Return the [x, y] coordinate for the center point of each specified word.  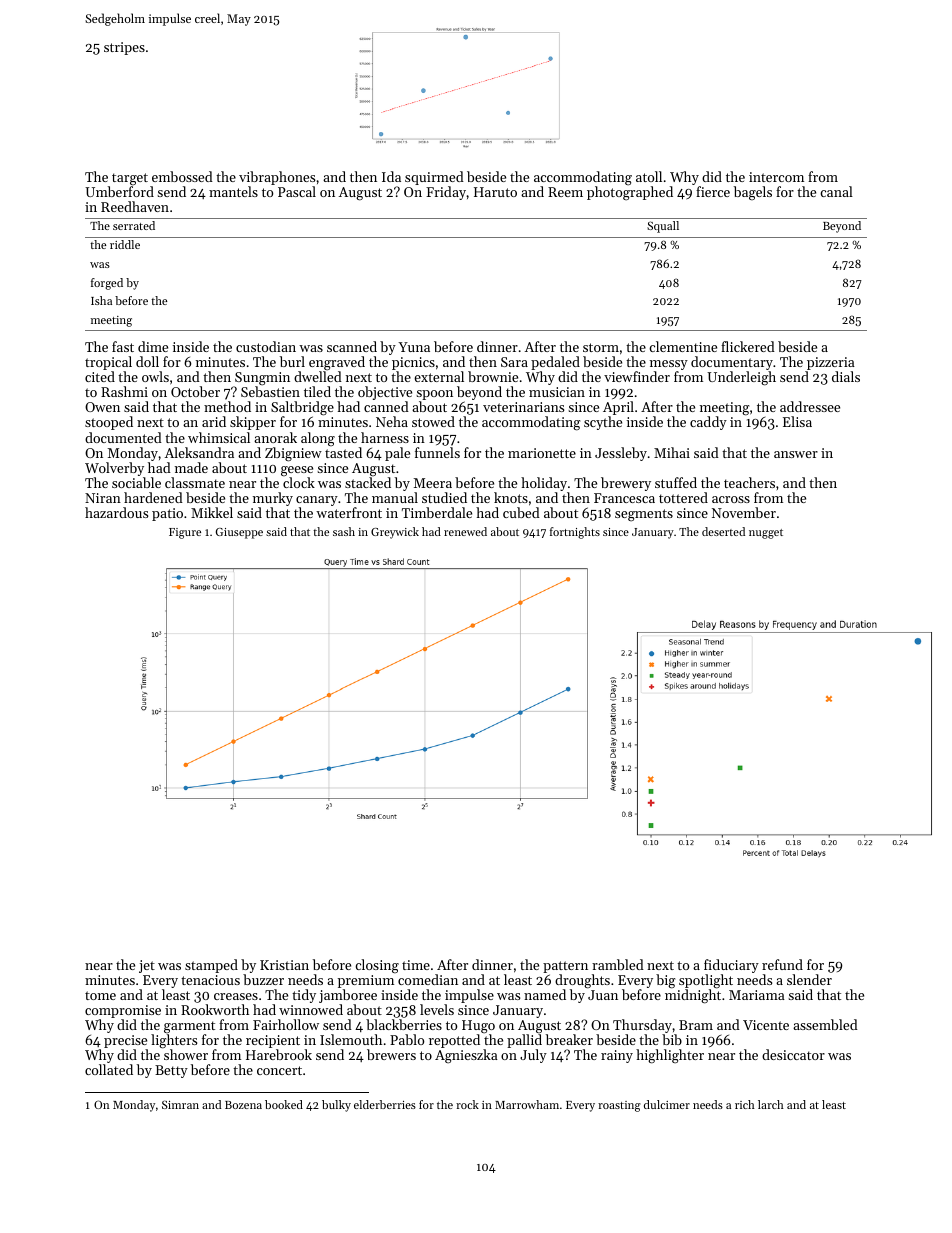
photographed [630, 193]
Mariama [757, 995]
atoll [649, 176]
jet [147, 966]
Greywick [395, 533]
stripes [124, 48]
